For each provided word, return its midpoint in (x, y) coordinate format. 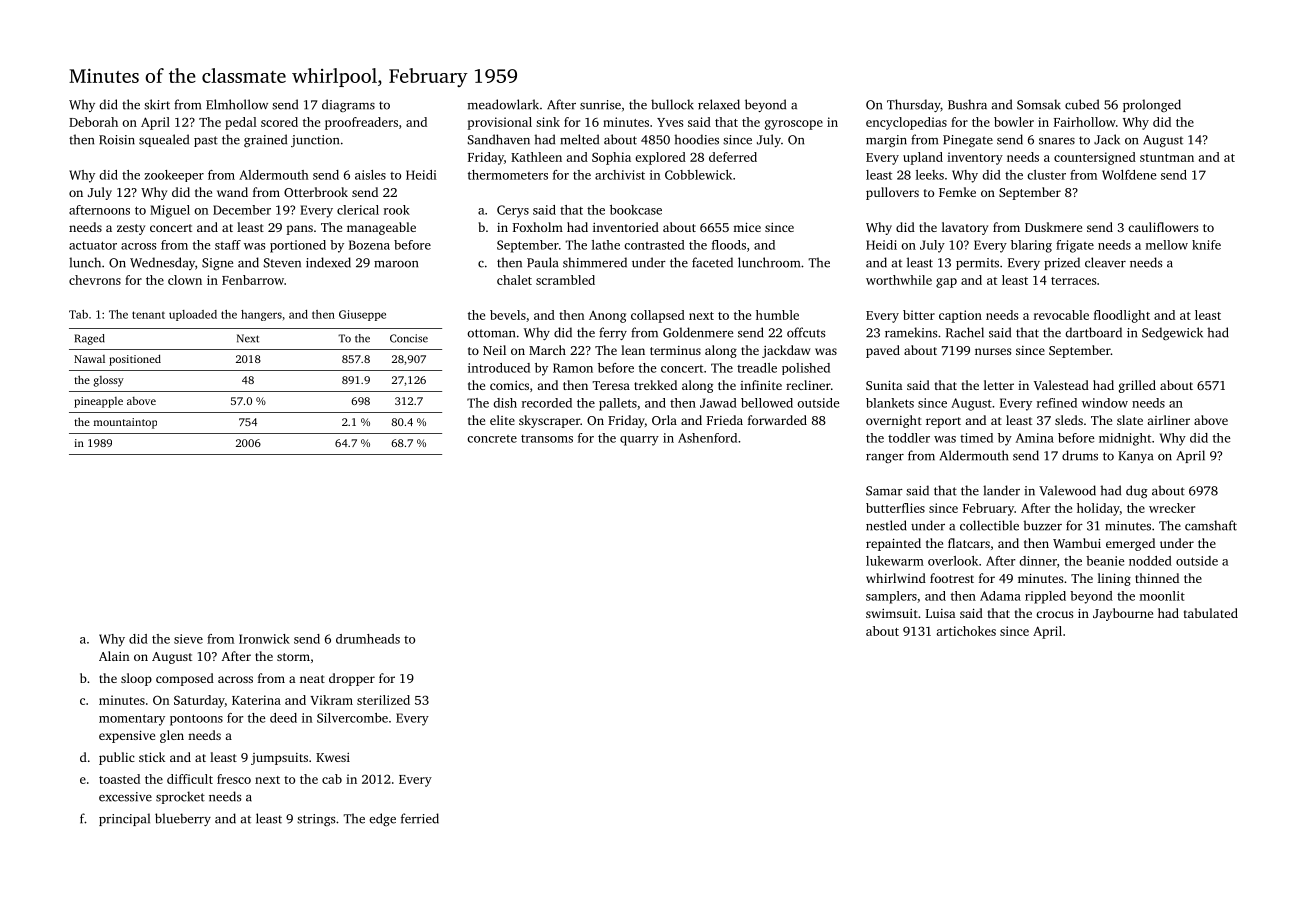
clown (185, 280)
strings (316, 820)
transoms (547, 439)
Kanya (1135, 457)
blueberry (183, 819)
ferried (420, 818)
